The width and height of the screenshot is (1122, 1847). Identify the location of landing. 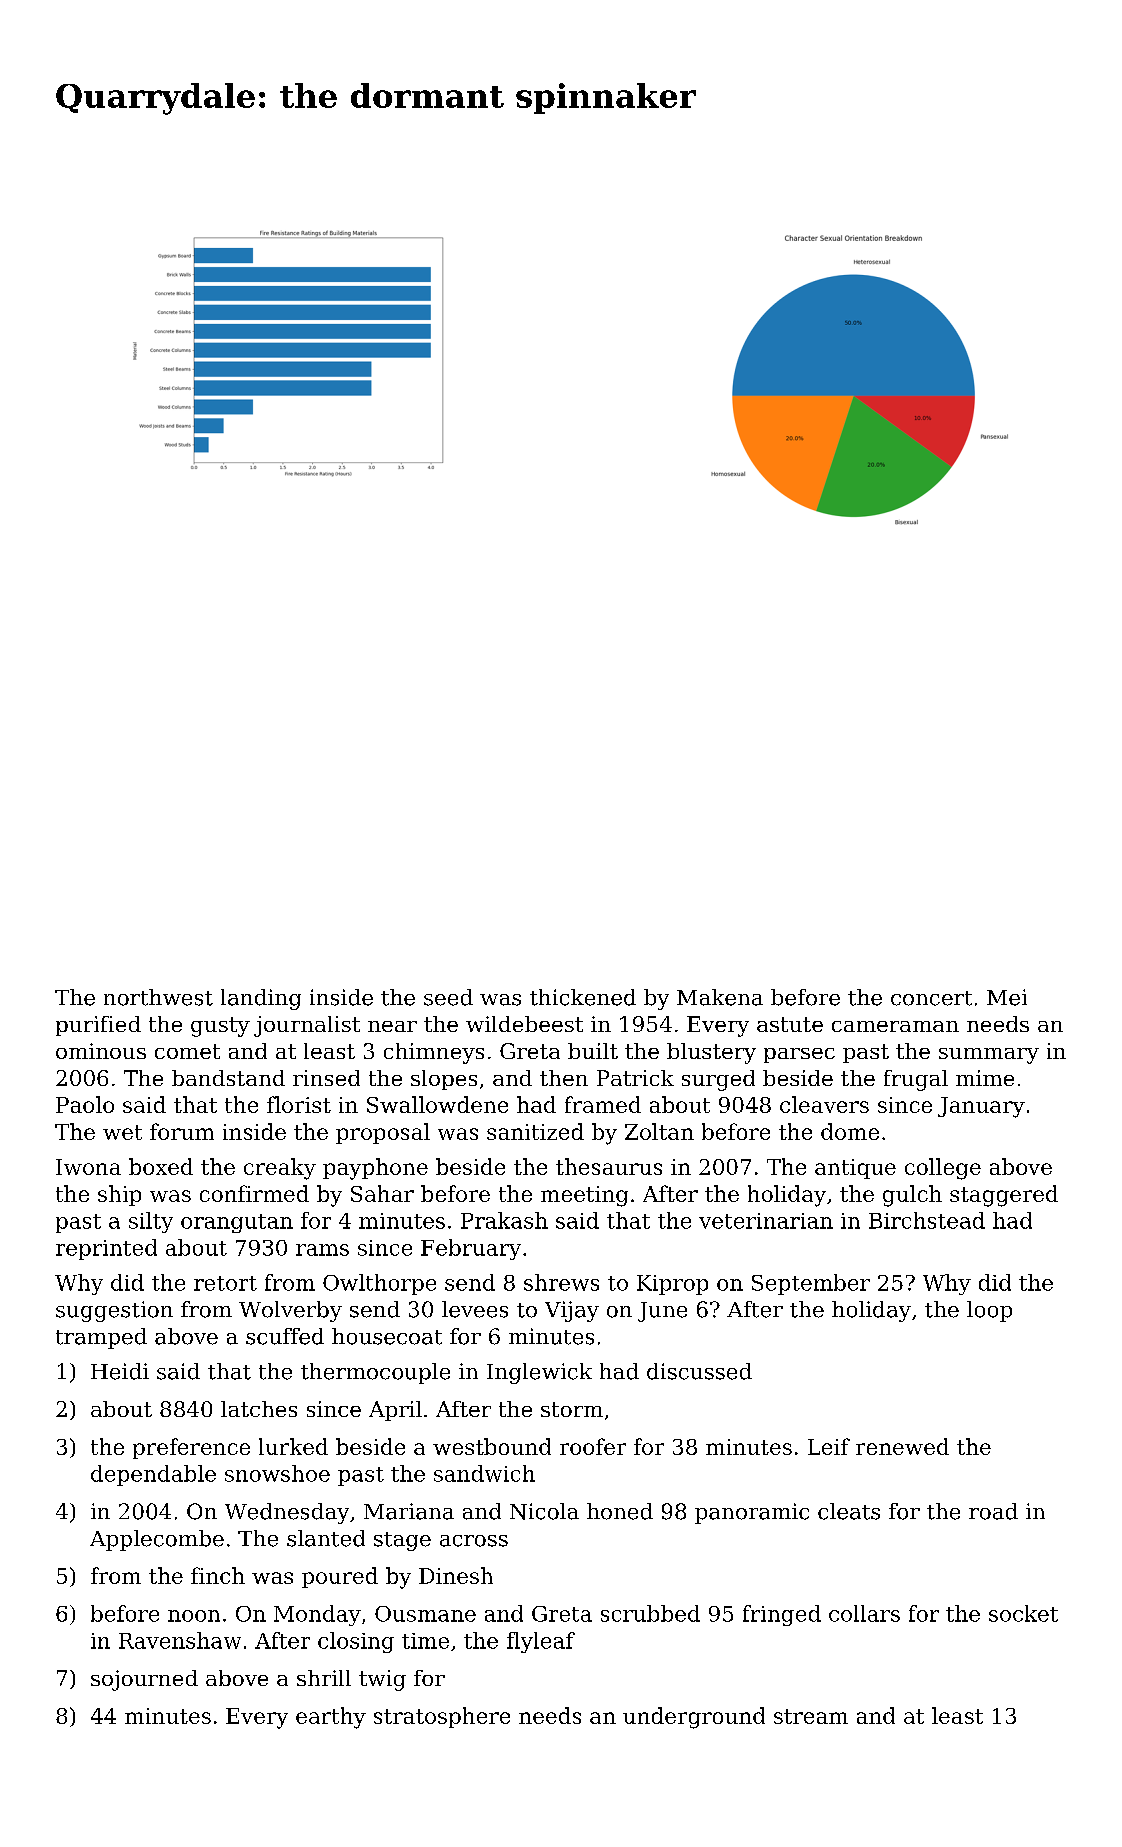
(261, 999).
